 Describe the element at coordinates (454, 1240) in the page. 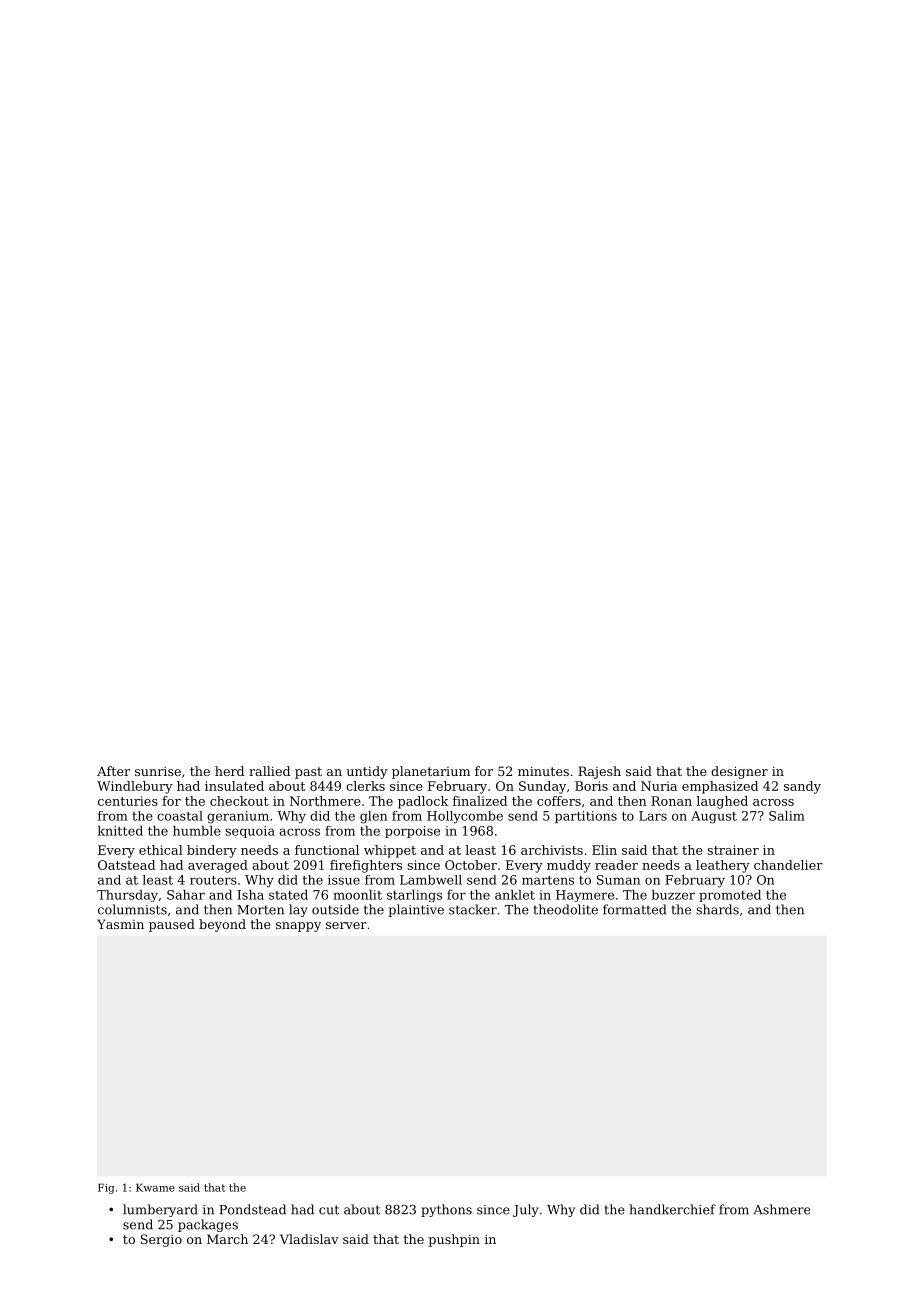

I see `pushpin` at that location.
